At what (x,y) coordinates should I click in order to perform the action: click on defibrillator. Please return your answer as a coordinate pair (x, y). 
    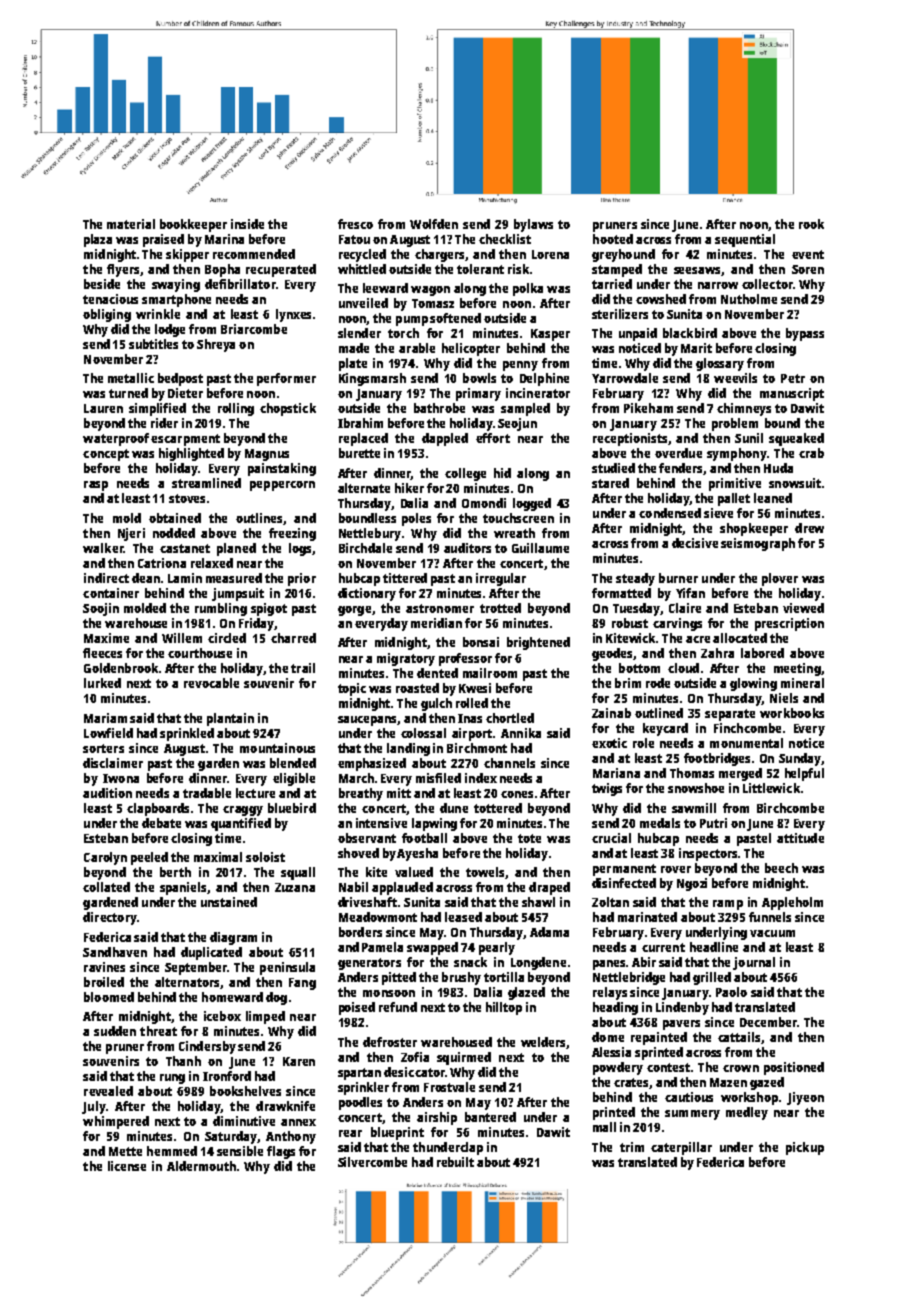
    Looking at the image, I should click on (240, 284).
